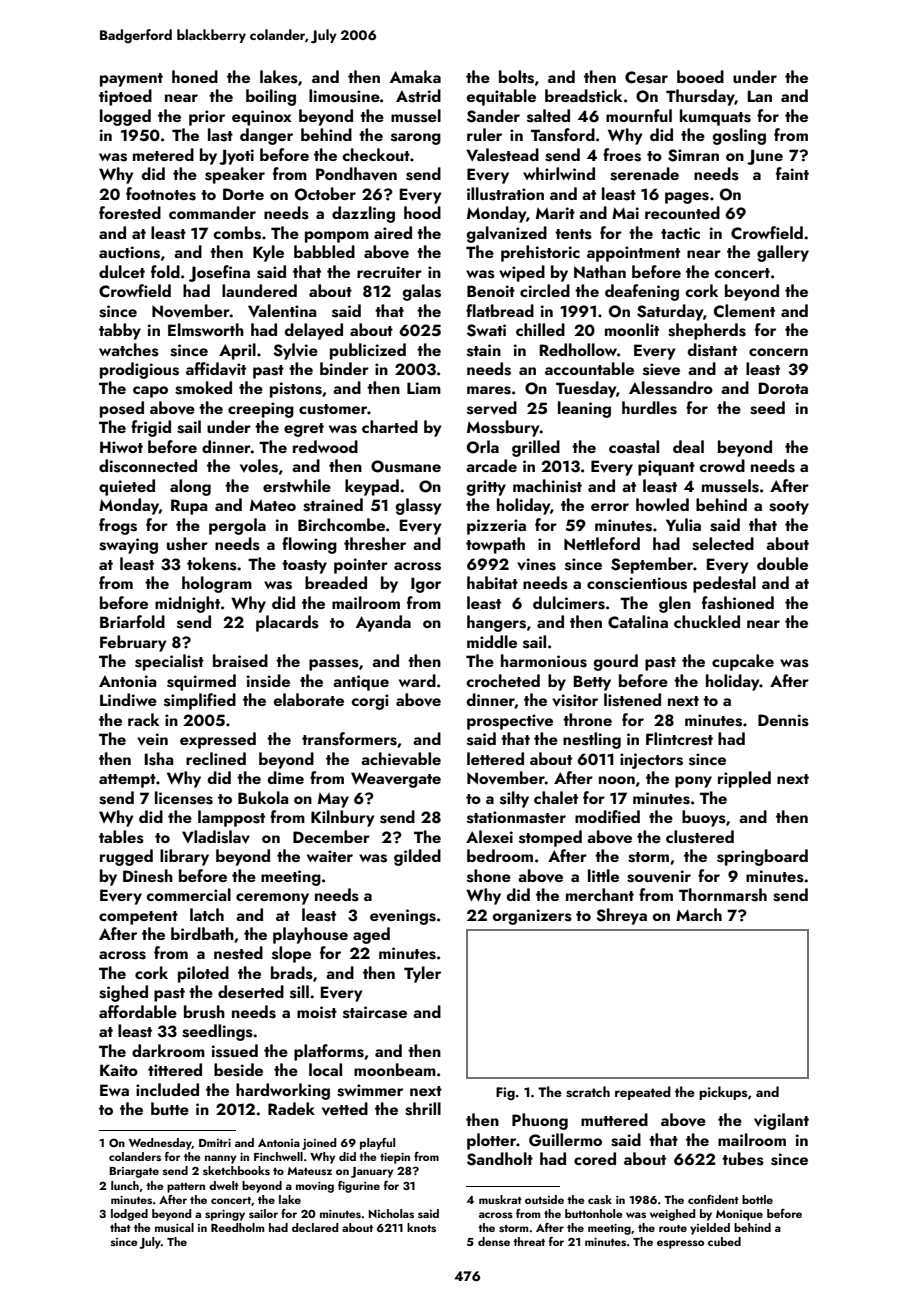  What do you see at coordinates (700, 837) in the document?
I see `clustered` at bounding box center [700, 837].
